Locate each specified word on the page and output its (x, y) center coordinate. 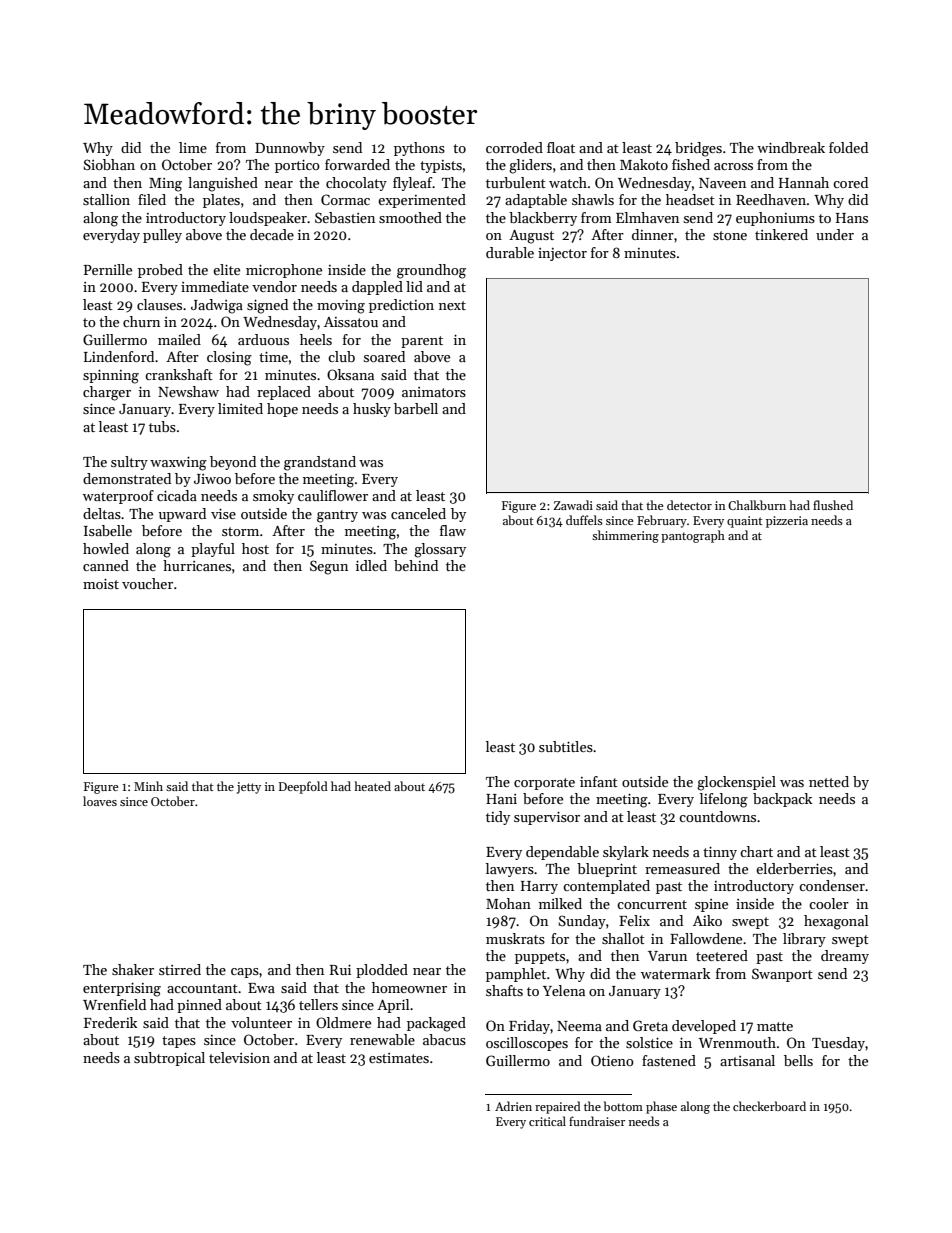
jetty (249, 788)
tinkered (781, 234)
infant (599, 781)
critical (547, 1121)
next (452, 305)
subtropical (169, 1059)
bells (798, 1060)
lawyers (510, 870)
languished (223, 184)
